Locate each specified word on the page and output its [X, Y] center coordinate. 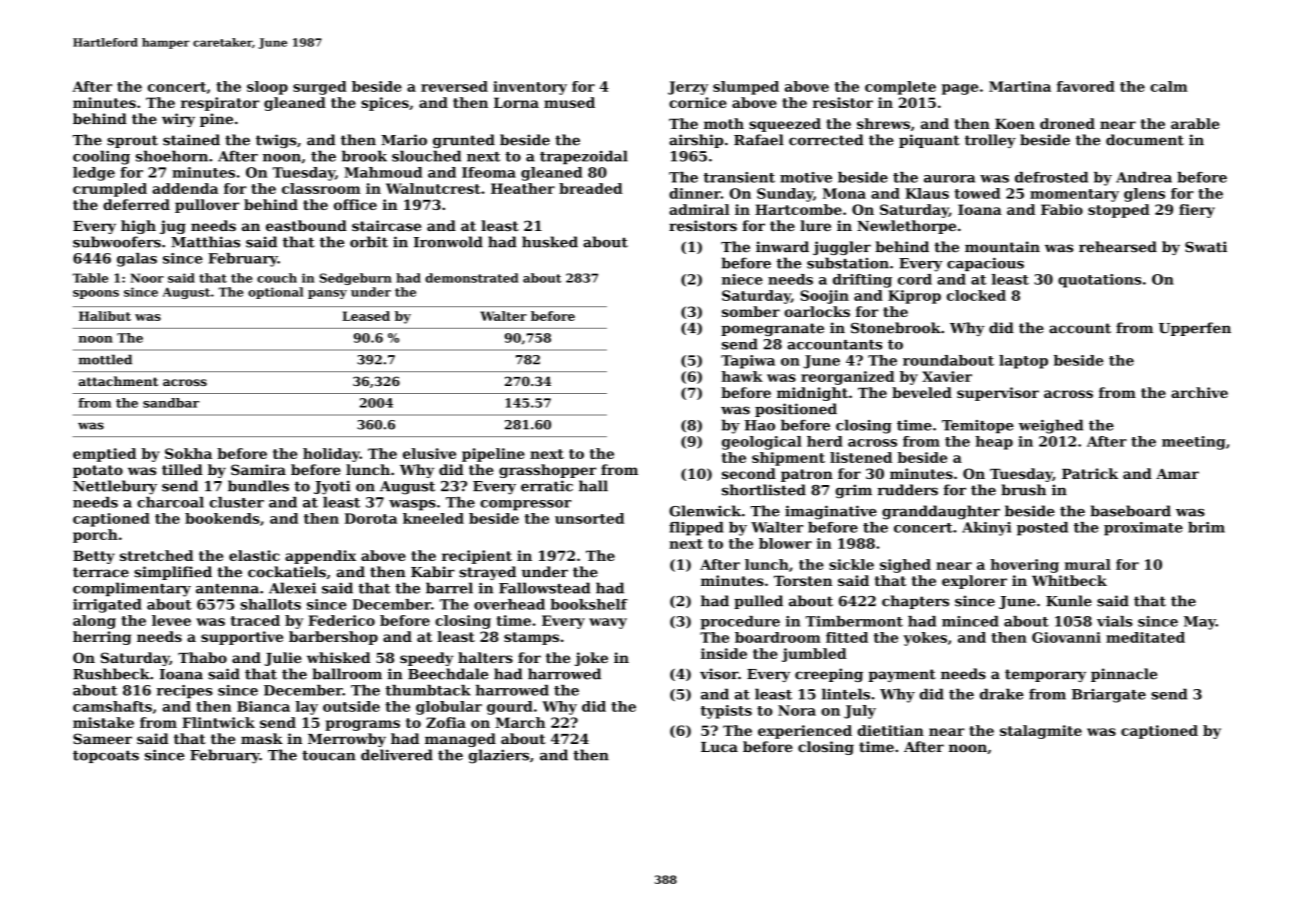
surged [320, 88]
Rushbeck [111, 674]
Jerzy [688, 88]
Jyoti [332, 487]
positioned [796, 410]
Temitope [978, 427]
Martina [1020, 86]
